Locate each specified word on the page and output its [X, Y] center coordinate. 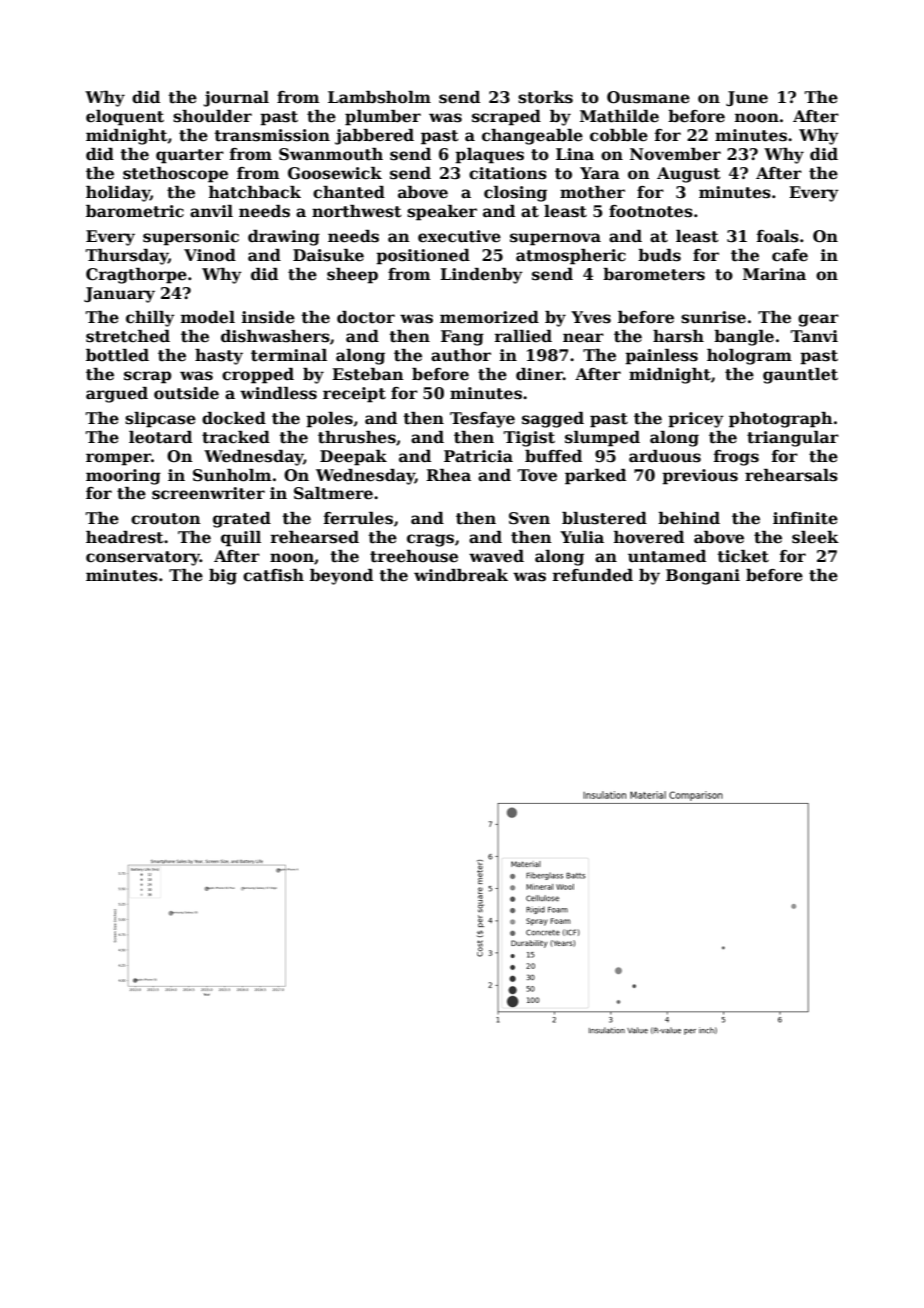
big [223, 577]
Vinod [210, 255]
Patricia [478, 456]
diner [539, 374]
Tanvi [814, 336]
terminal [289, 355]
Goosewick [335, 173]
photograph [781, 420]
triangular [793, 439]
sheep [352, 276]
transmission [272, 135]
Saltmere [333, 493]
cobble [619, 135]
